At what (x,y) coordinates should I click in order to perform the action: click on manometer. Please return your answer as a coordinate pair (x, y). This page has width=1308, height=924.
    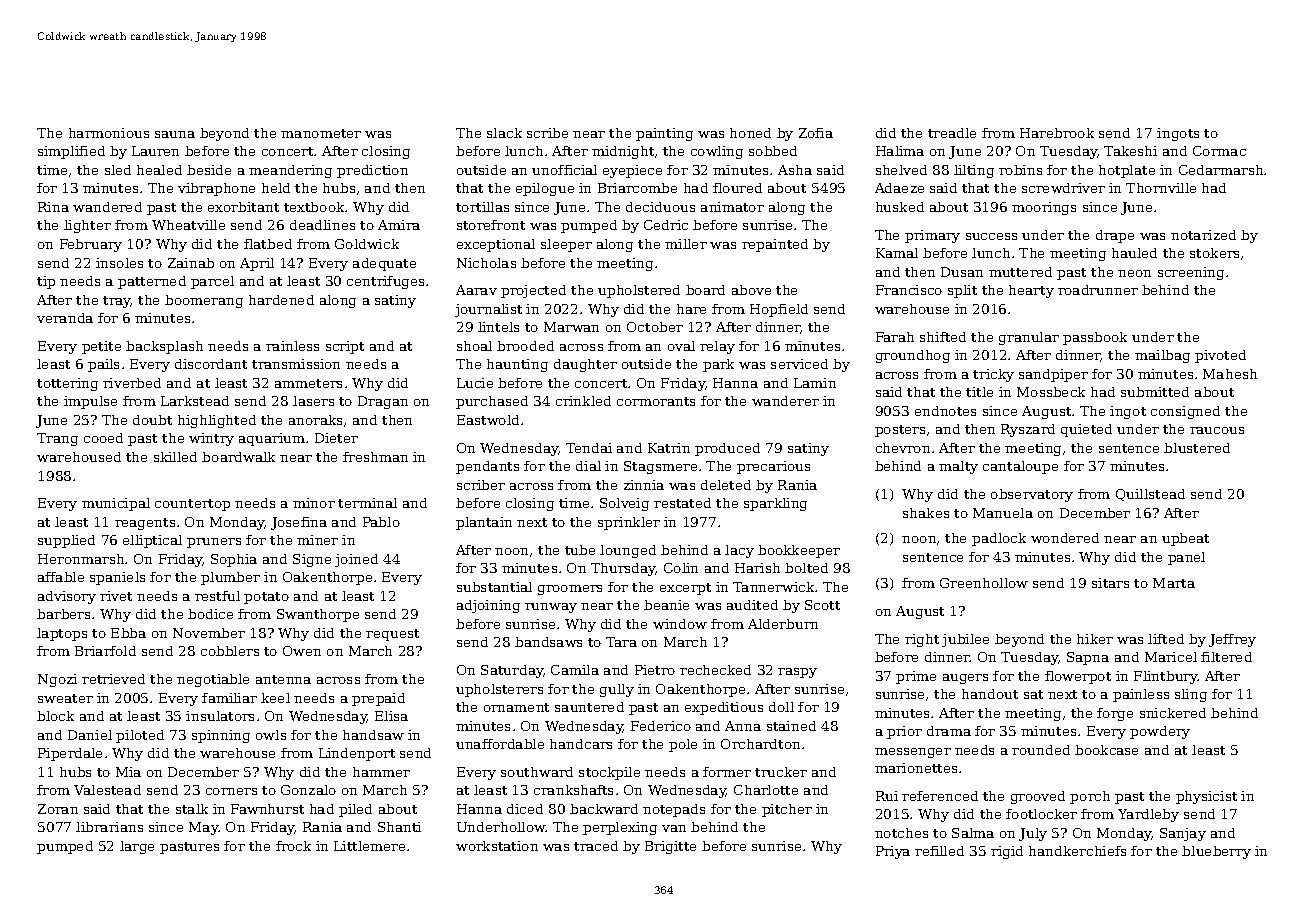
    Looking at the image, I should click on (321, 133).
